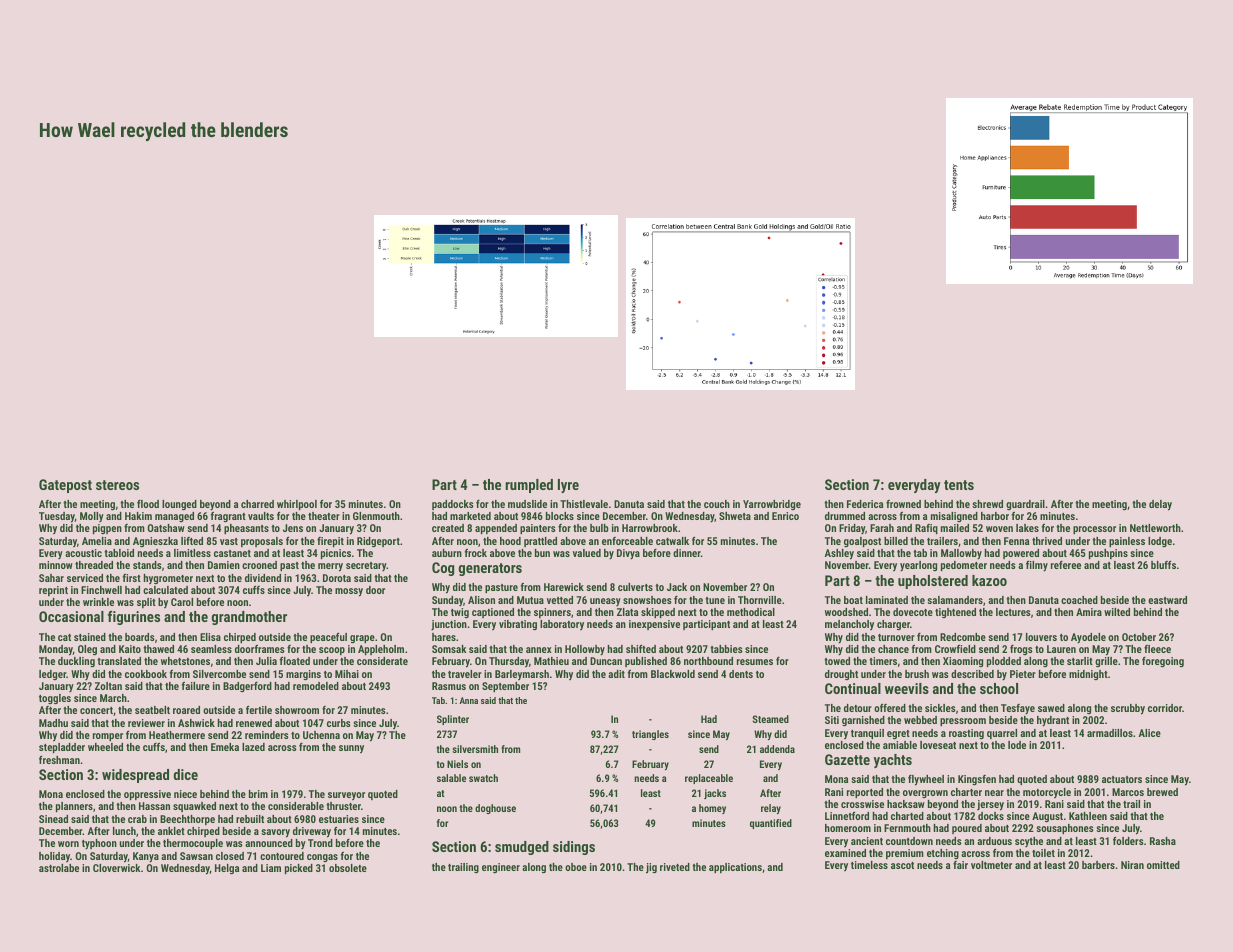 This screenshot has width=1233, height=952. Describe the element at coordinates (328, 637) in the screenshot. I see `peaceful` at that location.
